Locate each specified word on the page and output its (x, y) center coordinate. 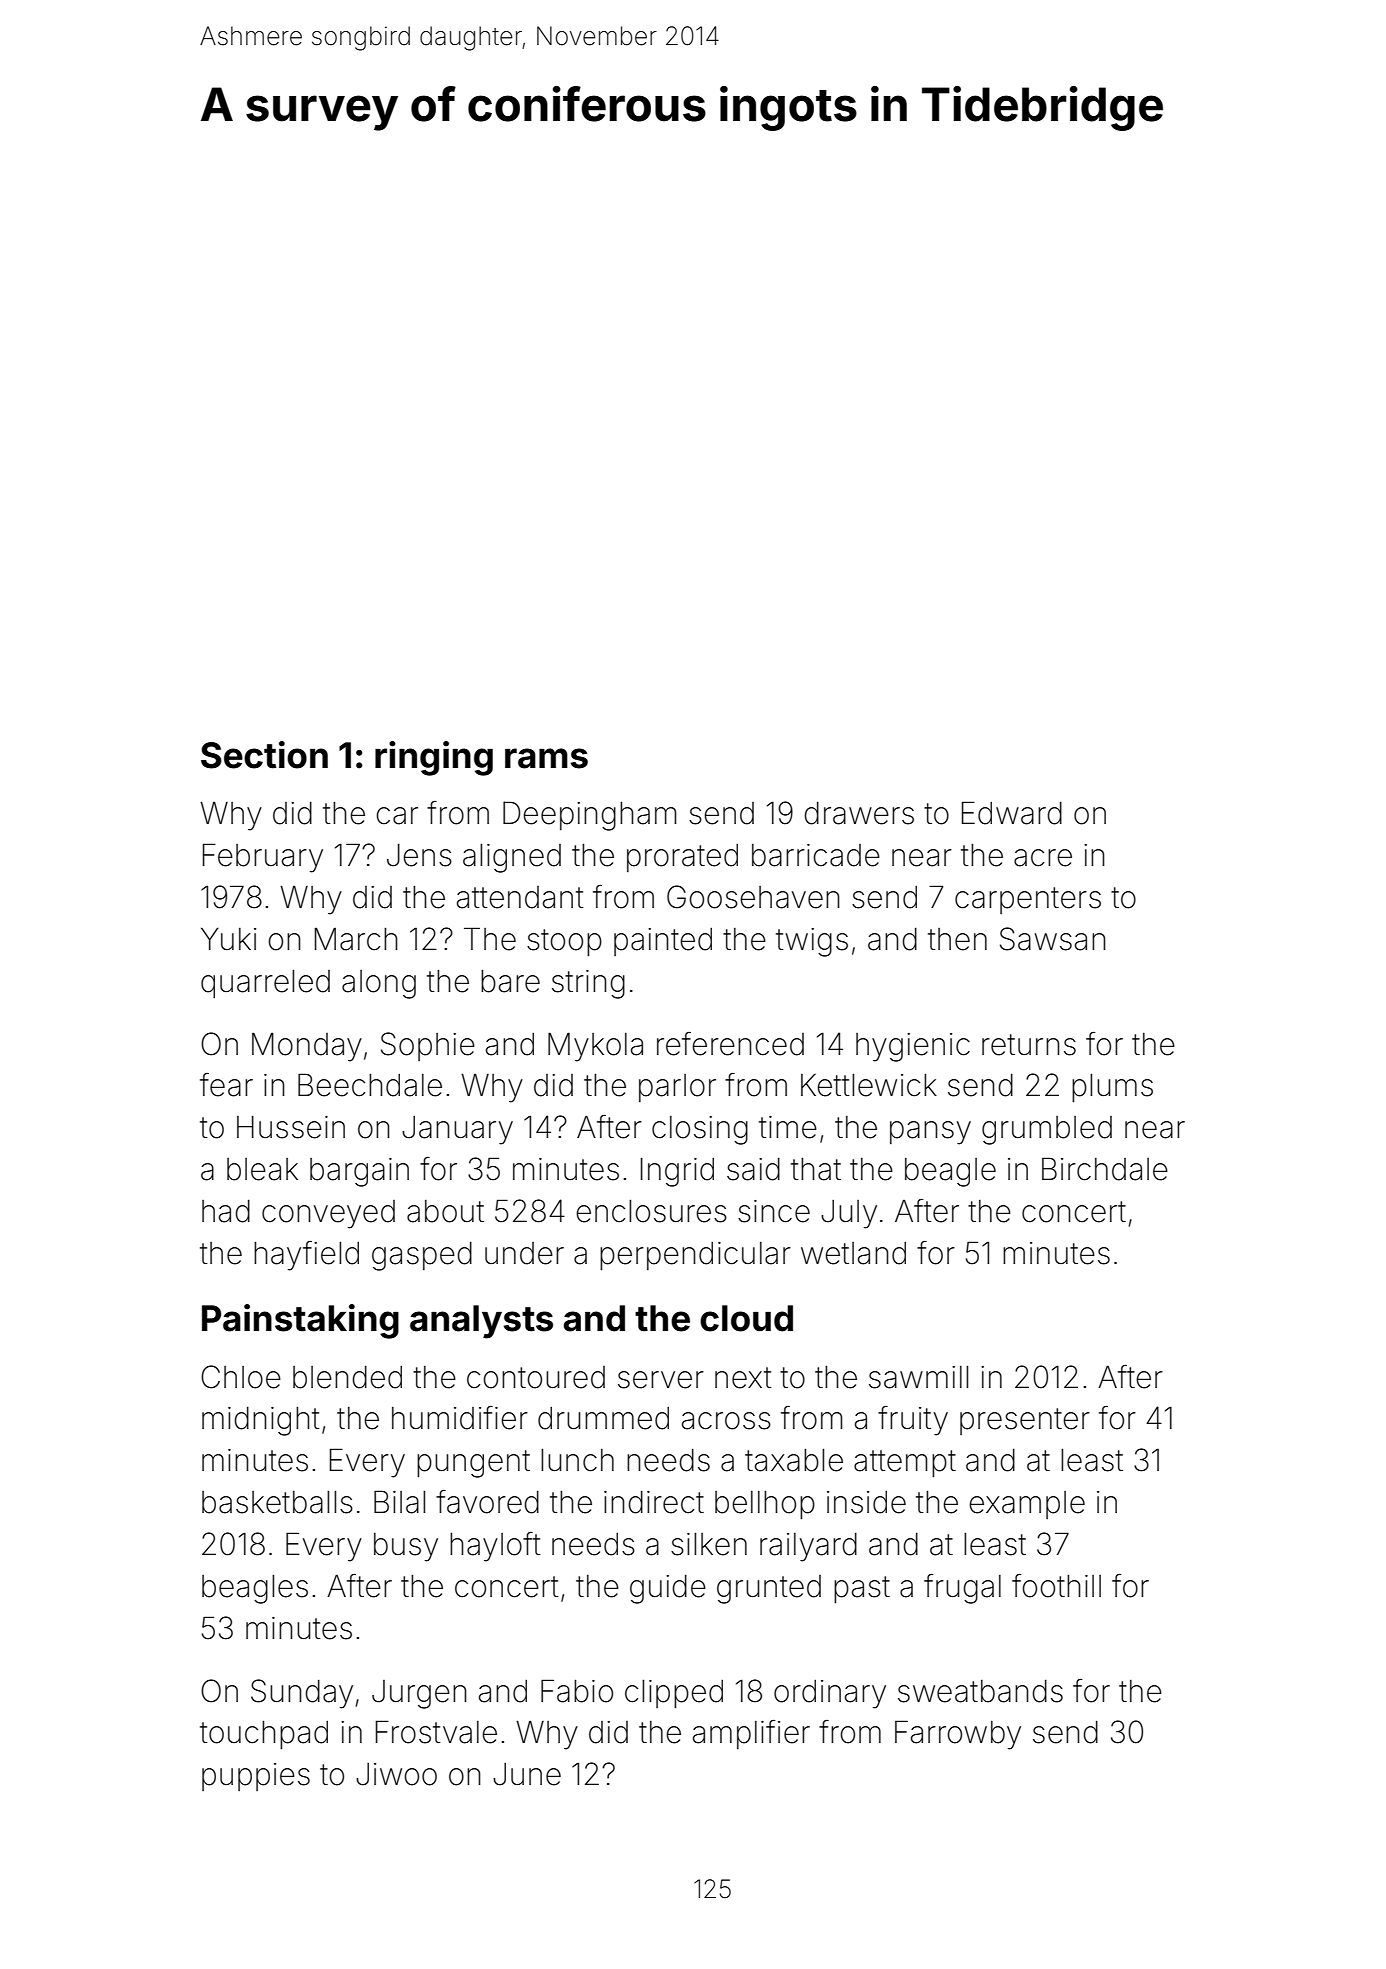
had (226, 1211)
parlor (677, 1088)
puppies (256, 1777)
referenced (730, 1044)
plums (1112, 1088)
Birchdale (1105, 1169)
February (263, 858)
